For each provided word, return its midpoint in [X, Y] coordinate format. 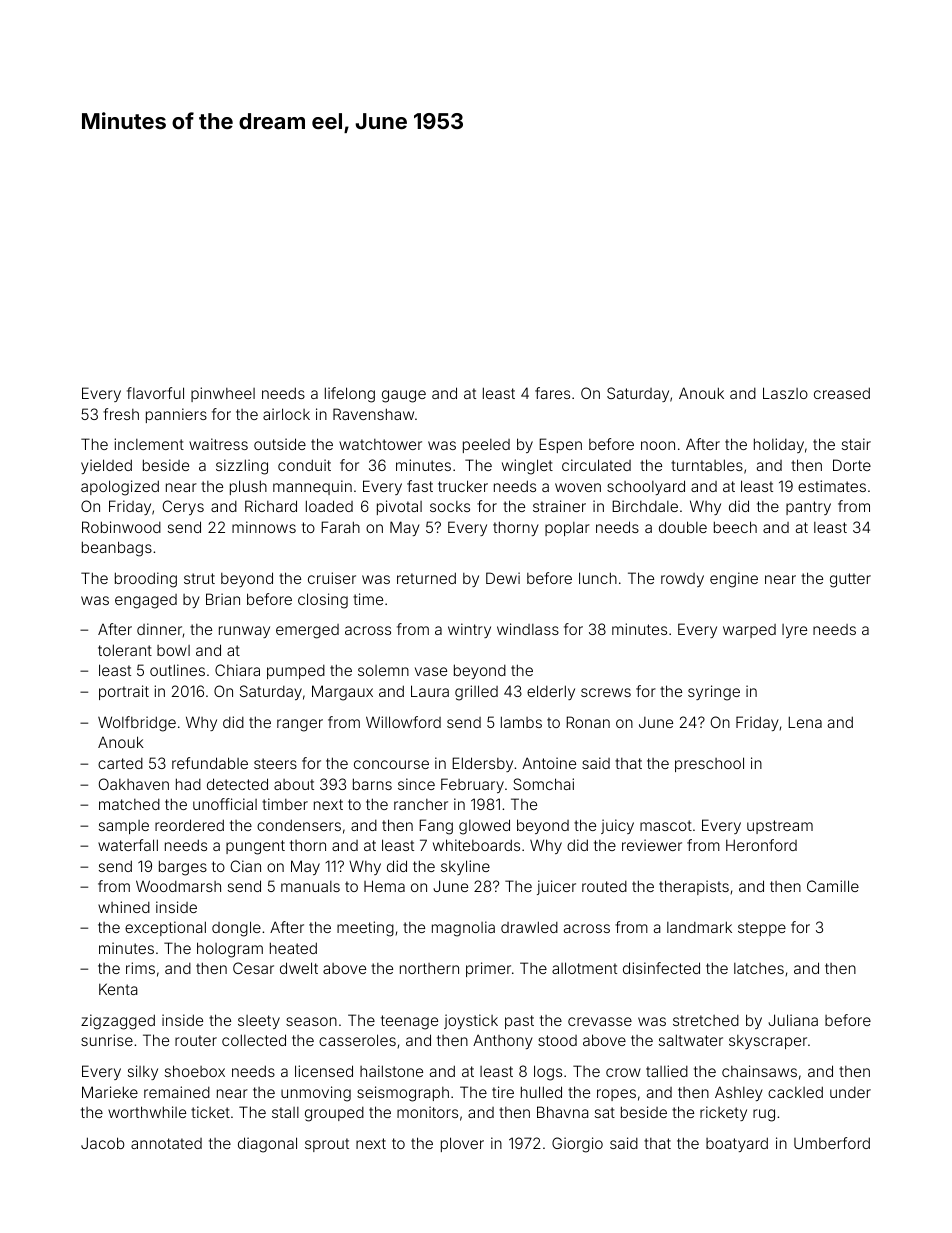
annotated [166, 1143]
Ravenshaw [373, 414]
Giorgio [577, 1145]
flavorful [155, 393]
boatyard [737, 1144]
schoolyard [646, 487]
